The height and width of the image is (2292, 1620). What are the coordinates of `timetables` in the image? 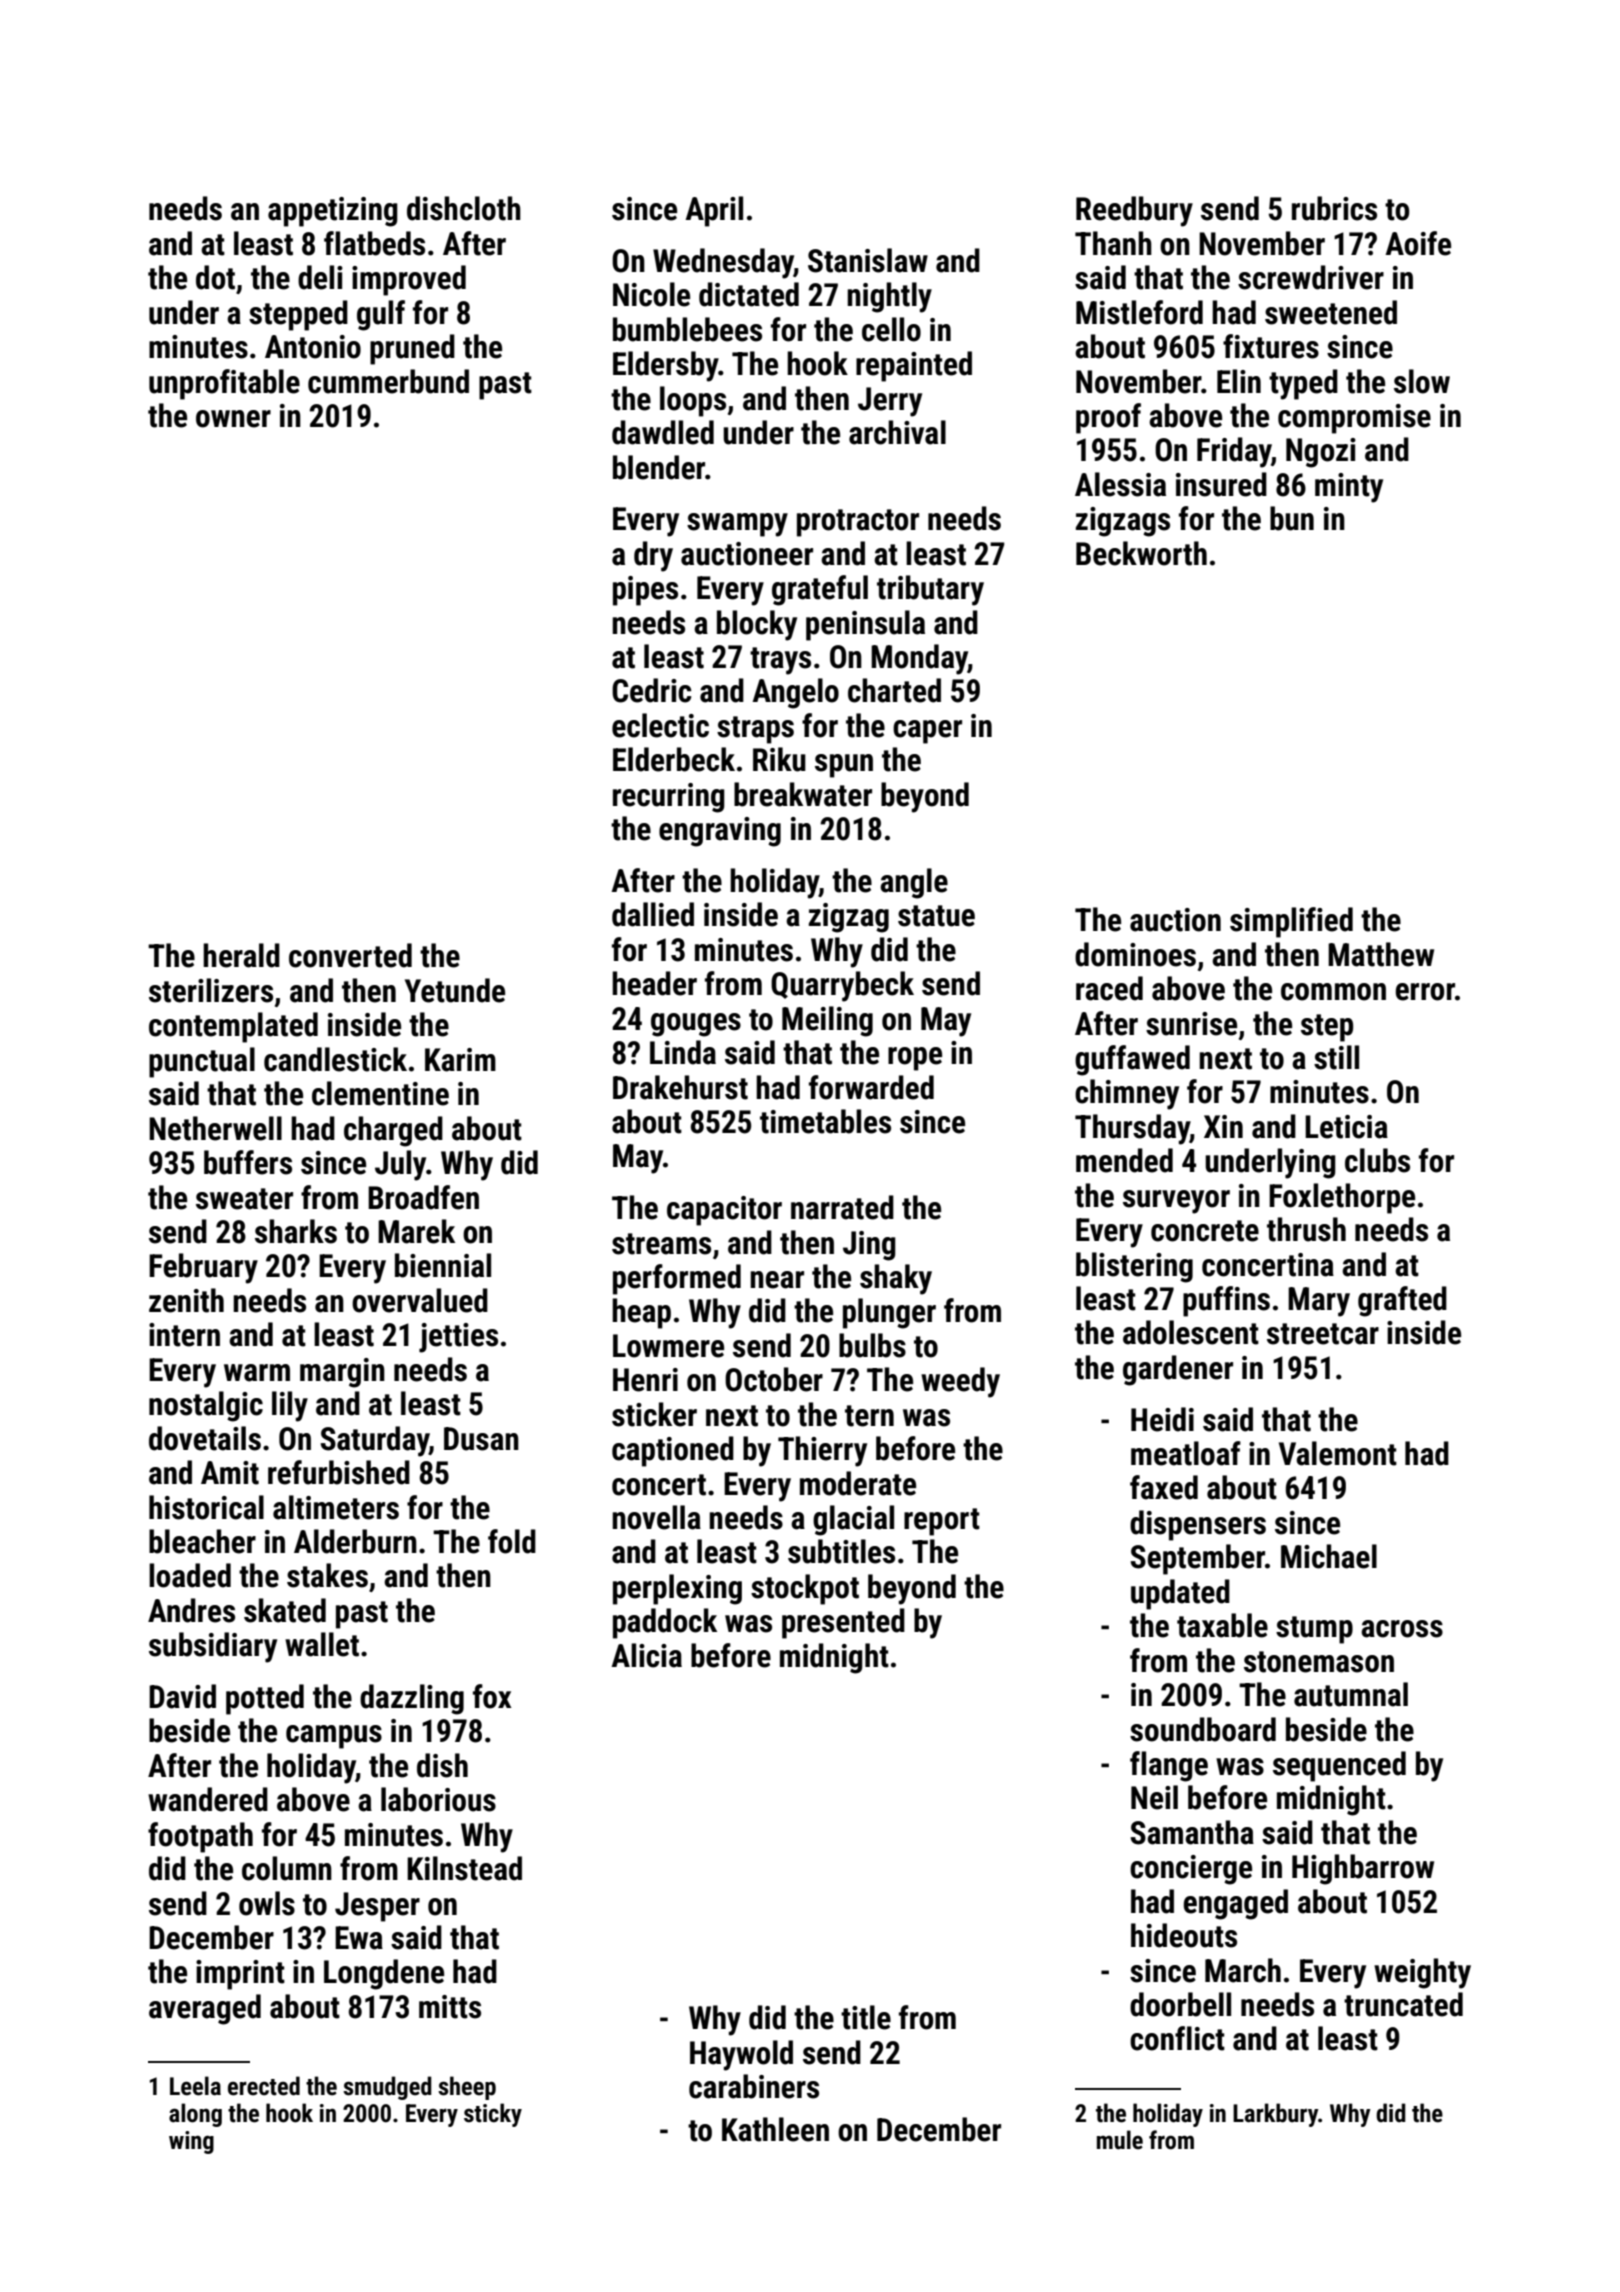 It's located at (825, 1121).
